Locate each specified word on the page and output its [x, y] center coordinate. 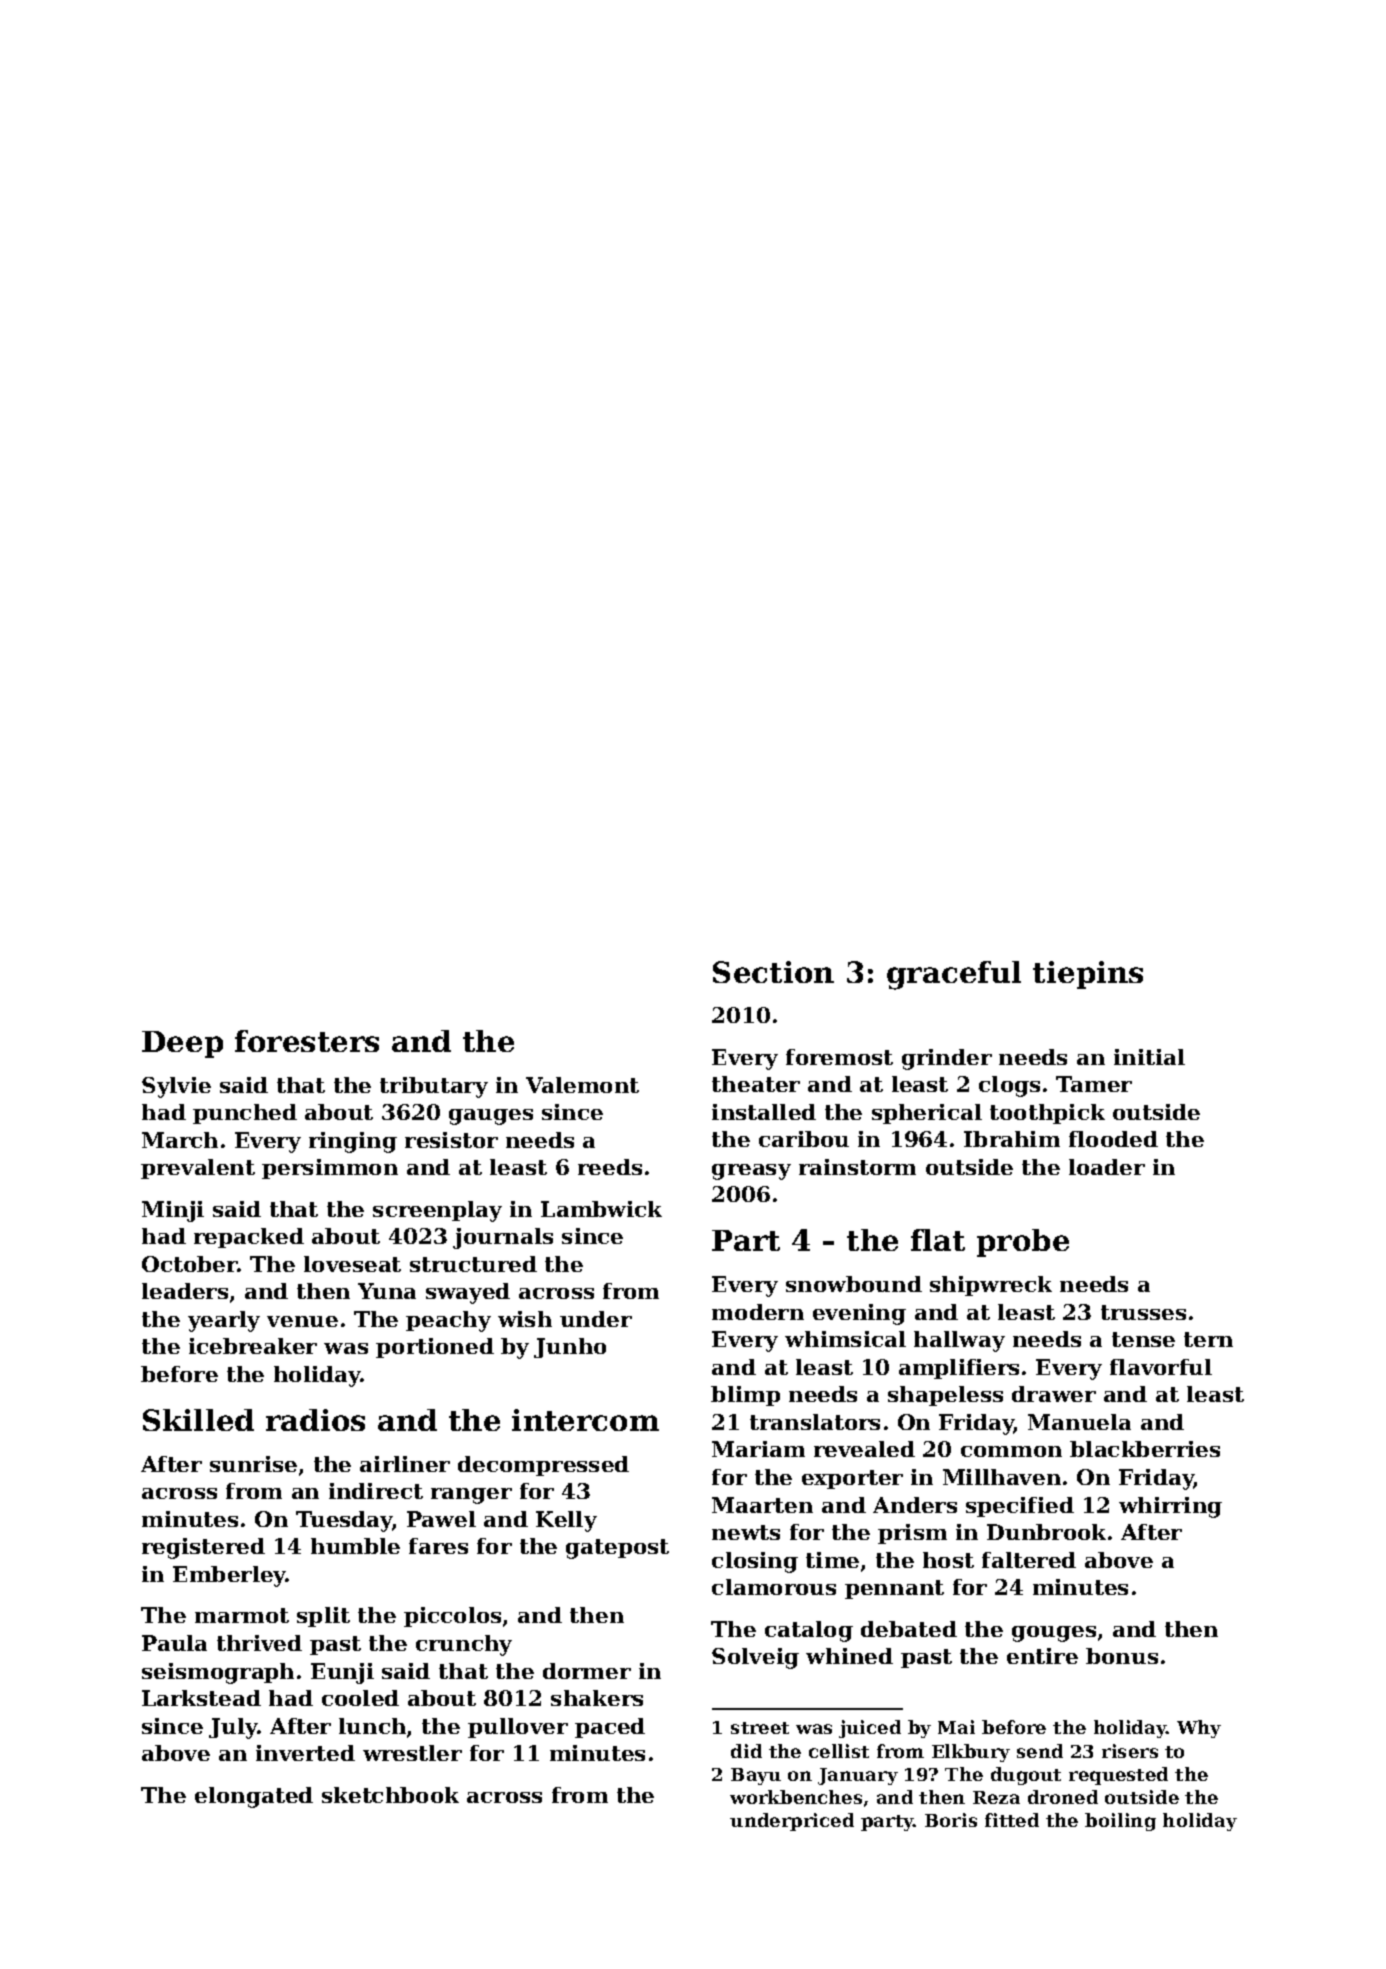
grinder [947, 1059]
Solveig [755, 1658]
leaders [185, 1291]
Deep [182, 1044]
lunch [372, 1726]
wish [525, 1319]
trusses [1143, 1312]
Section [773, 972]
